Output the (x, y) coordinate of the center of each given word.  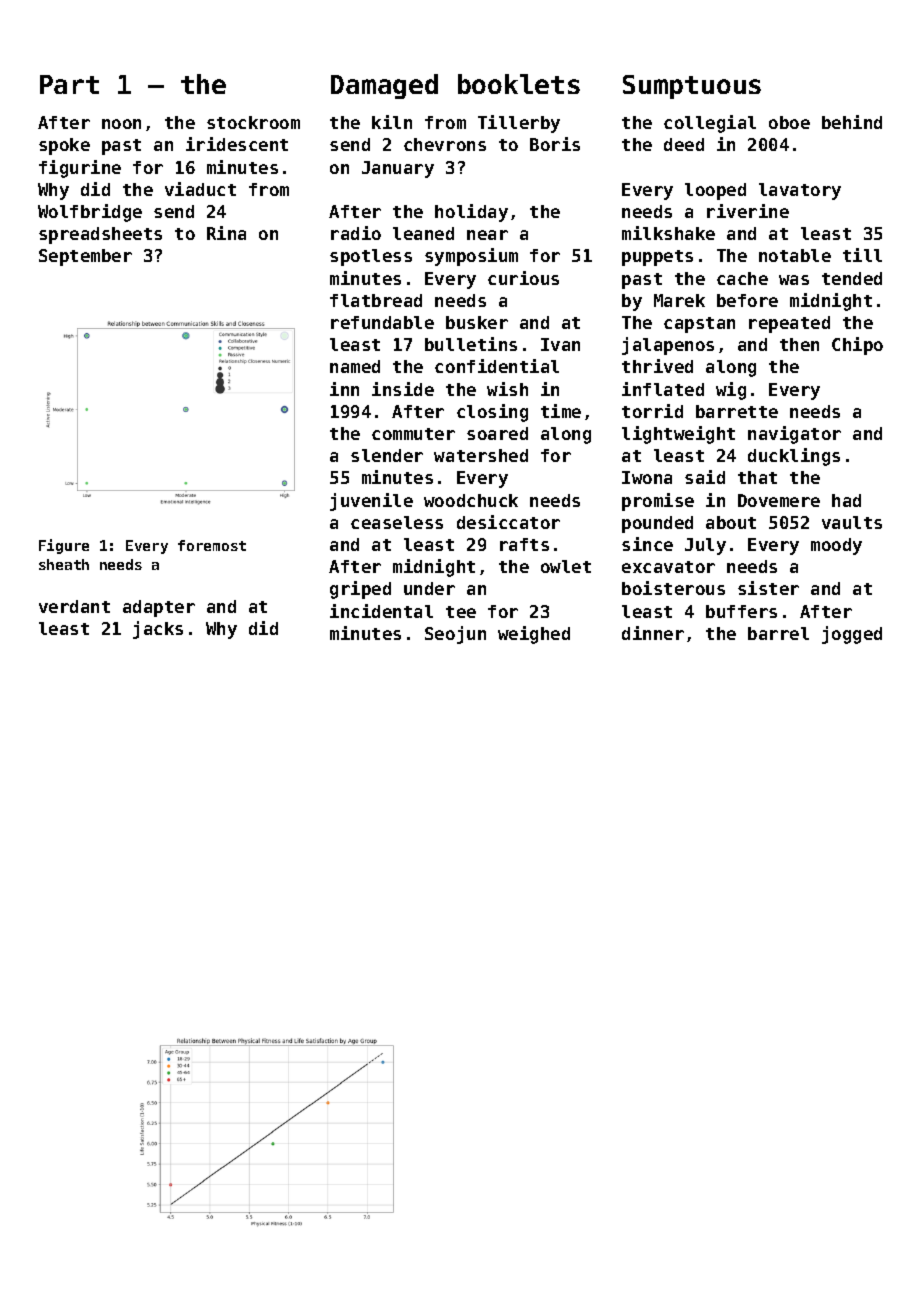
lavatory (800, 191)
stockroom (253, 122)
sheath (64, 564)
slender (387, 455)
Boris (555, 144)
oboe (789, 122)
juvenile (371, 502)
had (846, 500)
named (355, 366)
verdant (74, 606)
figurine (80, 169)
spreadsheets (100, 235)
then (799, 344)
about (731, 522)
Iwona (647, 477)
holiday (471, 213)
